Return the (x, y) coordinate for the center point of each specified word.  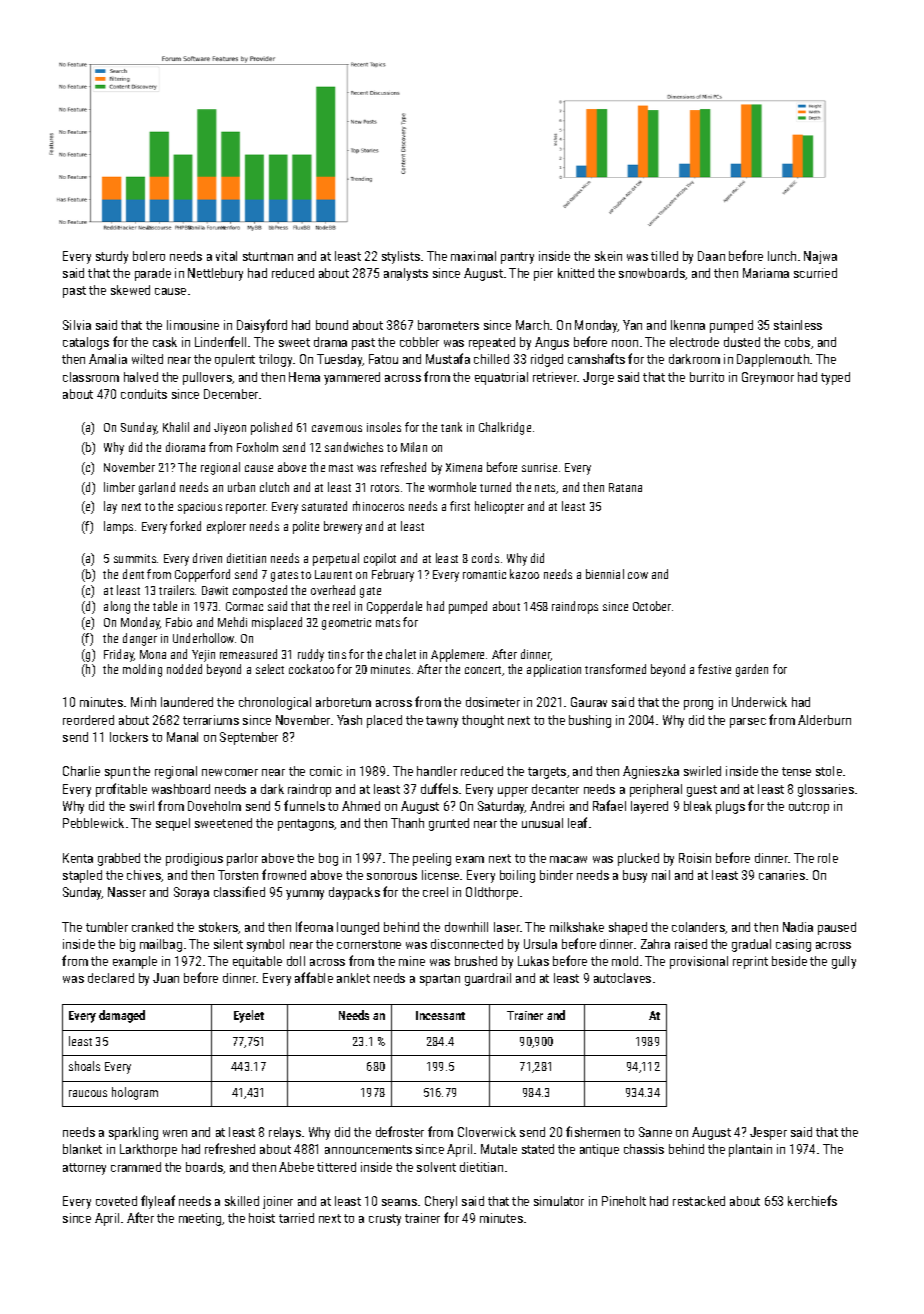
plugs (730, 807)
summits (135, 558)
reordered (88, 720)
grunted (449, 824)
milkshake (577, 927)
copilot (380, 559)
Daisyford (262, 326)
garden (752, 670)
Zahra (655, 944)
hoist (262, 1218)
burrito (707, 377)
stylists (401, 257)
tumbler (107, 927)
